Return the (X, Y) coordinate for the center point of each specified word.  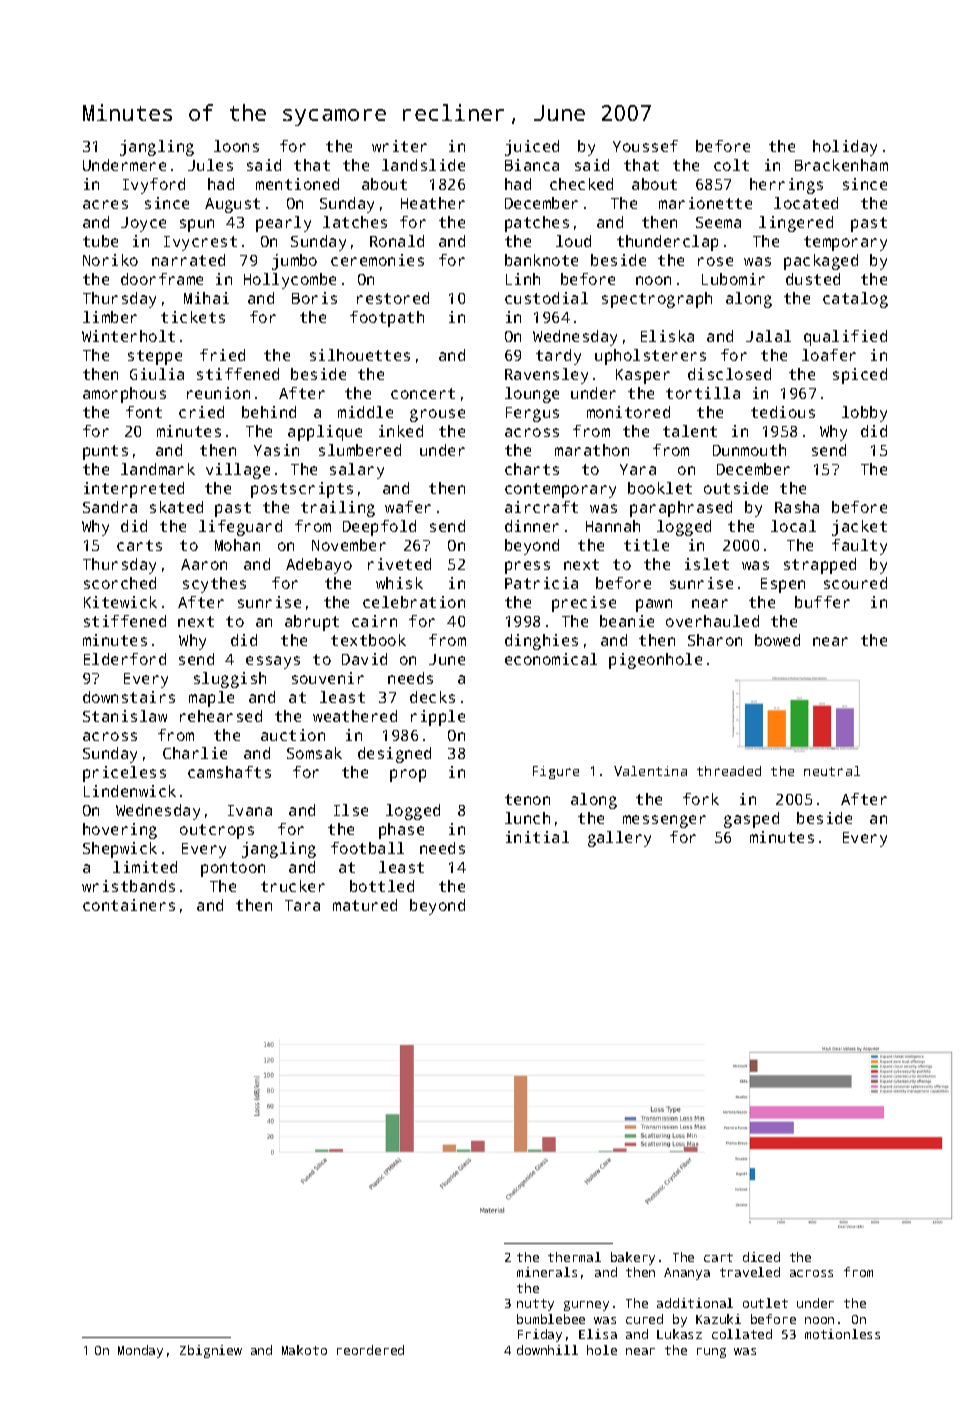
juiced (532, 148)
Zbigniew (211, 1351)
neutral (832, 771)
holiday (845, 148)
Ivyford (154, 186)
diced (761, 1257)
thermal (574, 1257)
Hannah (613, 526)
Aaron (204, 564)
